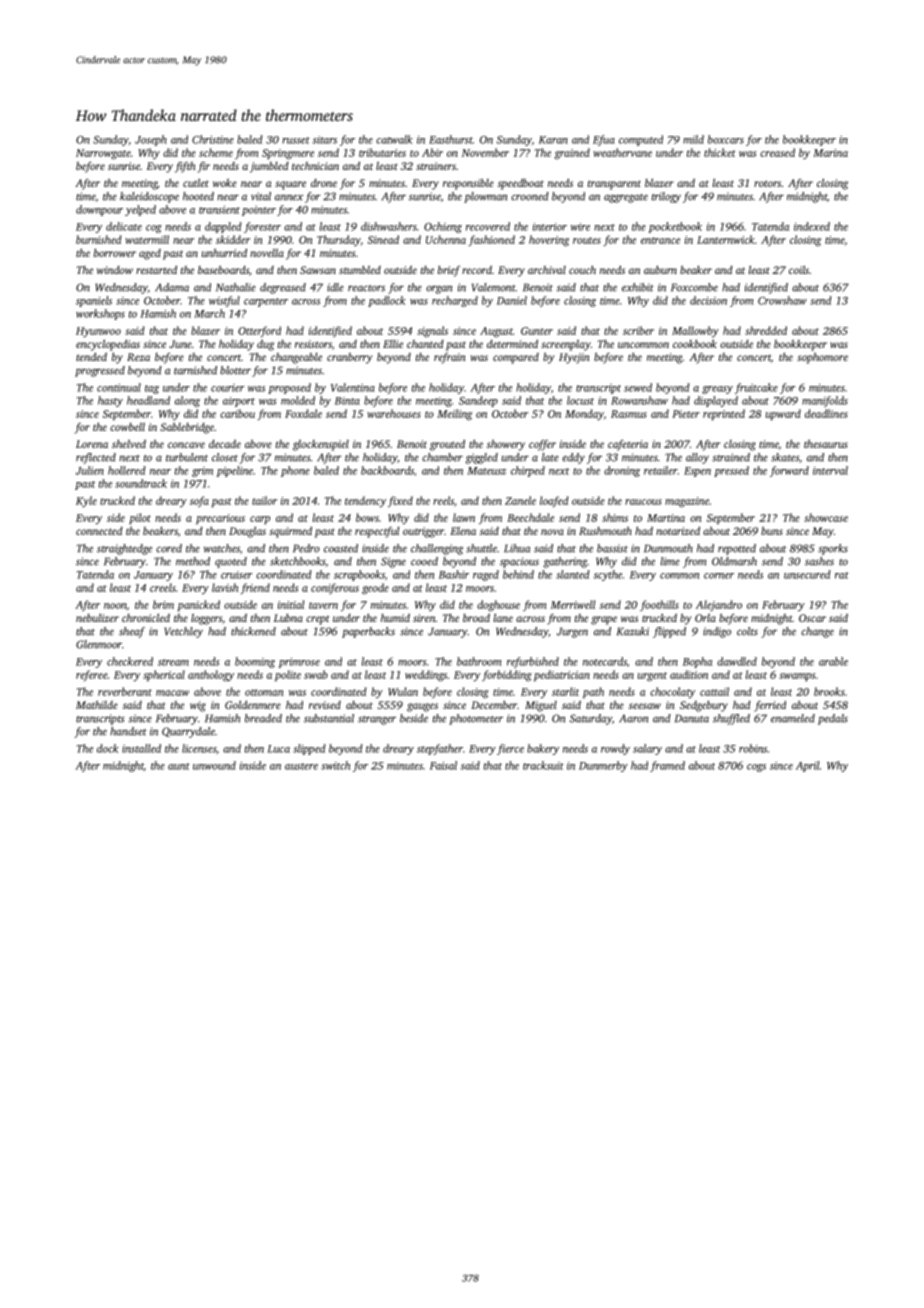 This page has width=924, height=1308. I want to click on humid, so click(395, 617).
